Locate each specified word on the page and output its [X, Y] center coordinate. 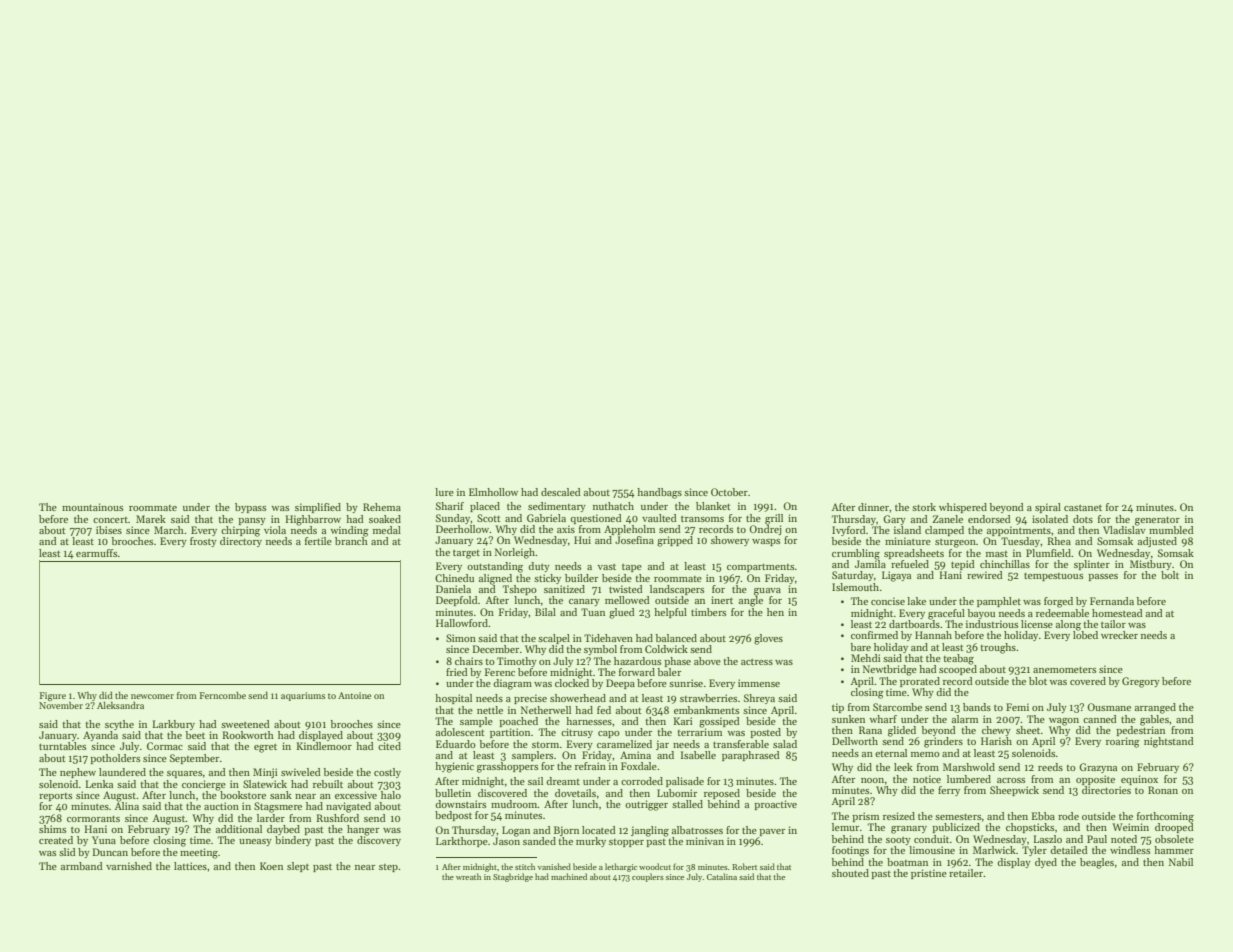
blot [1038, 681]
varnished [129, 866]
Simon [461, 638]
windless [1130, 850]
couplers [648, 877]
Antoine [354, 695]
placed [485, 507]
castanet [1083, 508]
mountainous [92, 507]
